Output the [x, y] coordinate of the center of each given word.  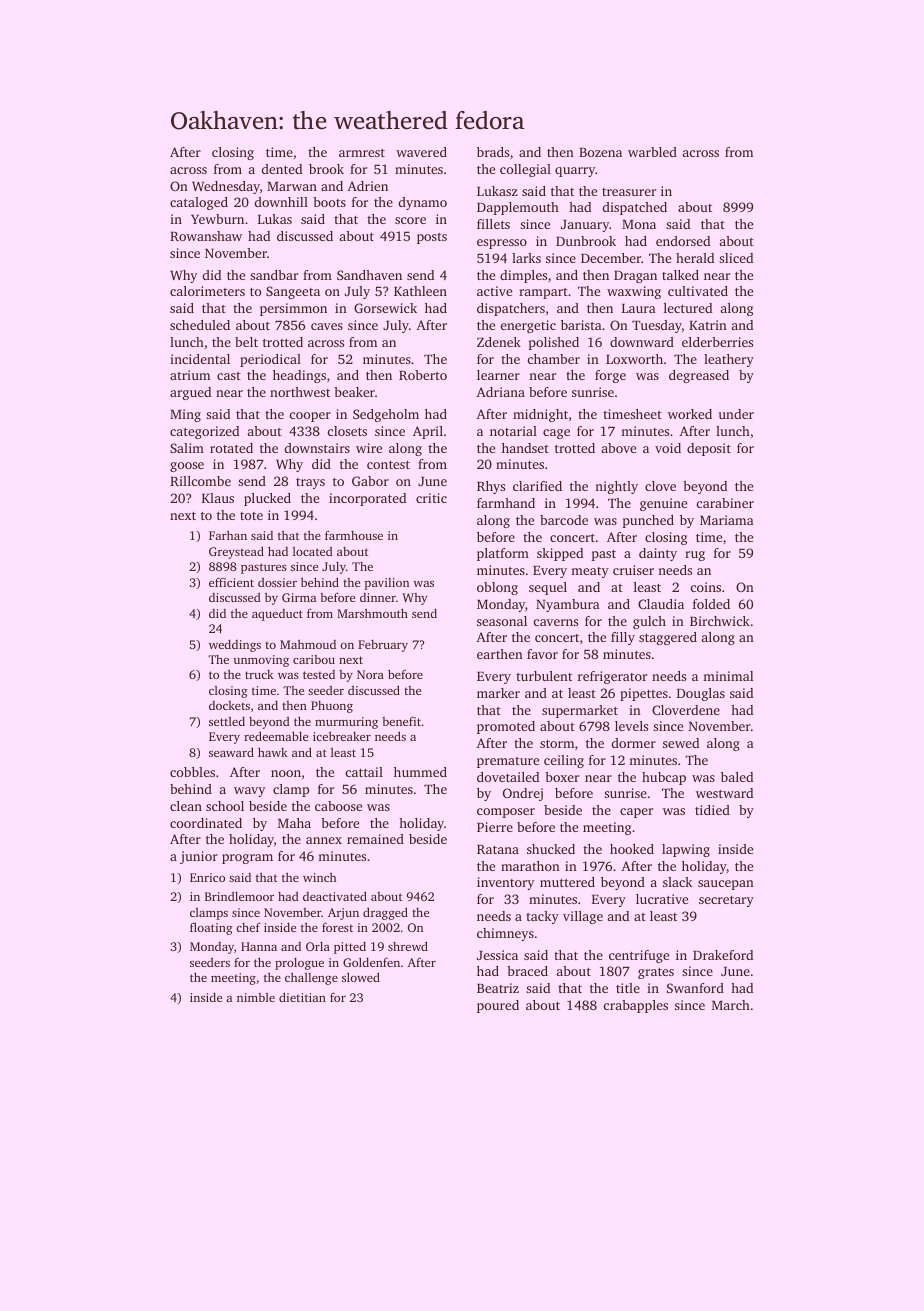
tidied [712, 810]
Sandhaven [369, 275]
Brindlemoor [239, 896]
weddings [235, 646]
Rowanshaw [206, 236]
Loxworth [634, 359]
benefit [401, 721]
